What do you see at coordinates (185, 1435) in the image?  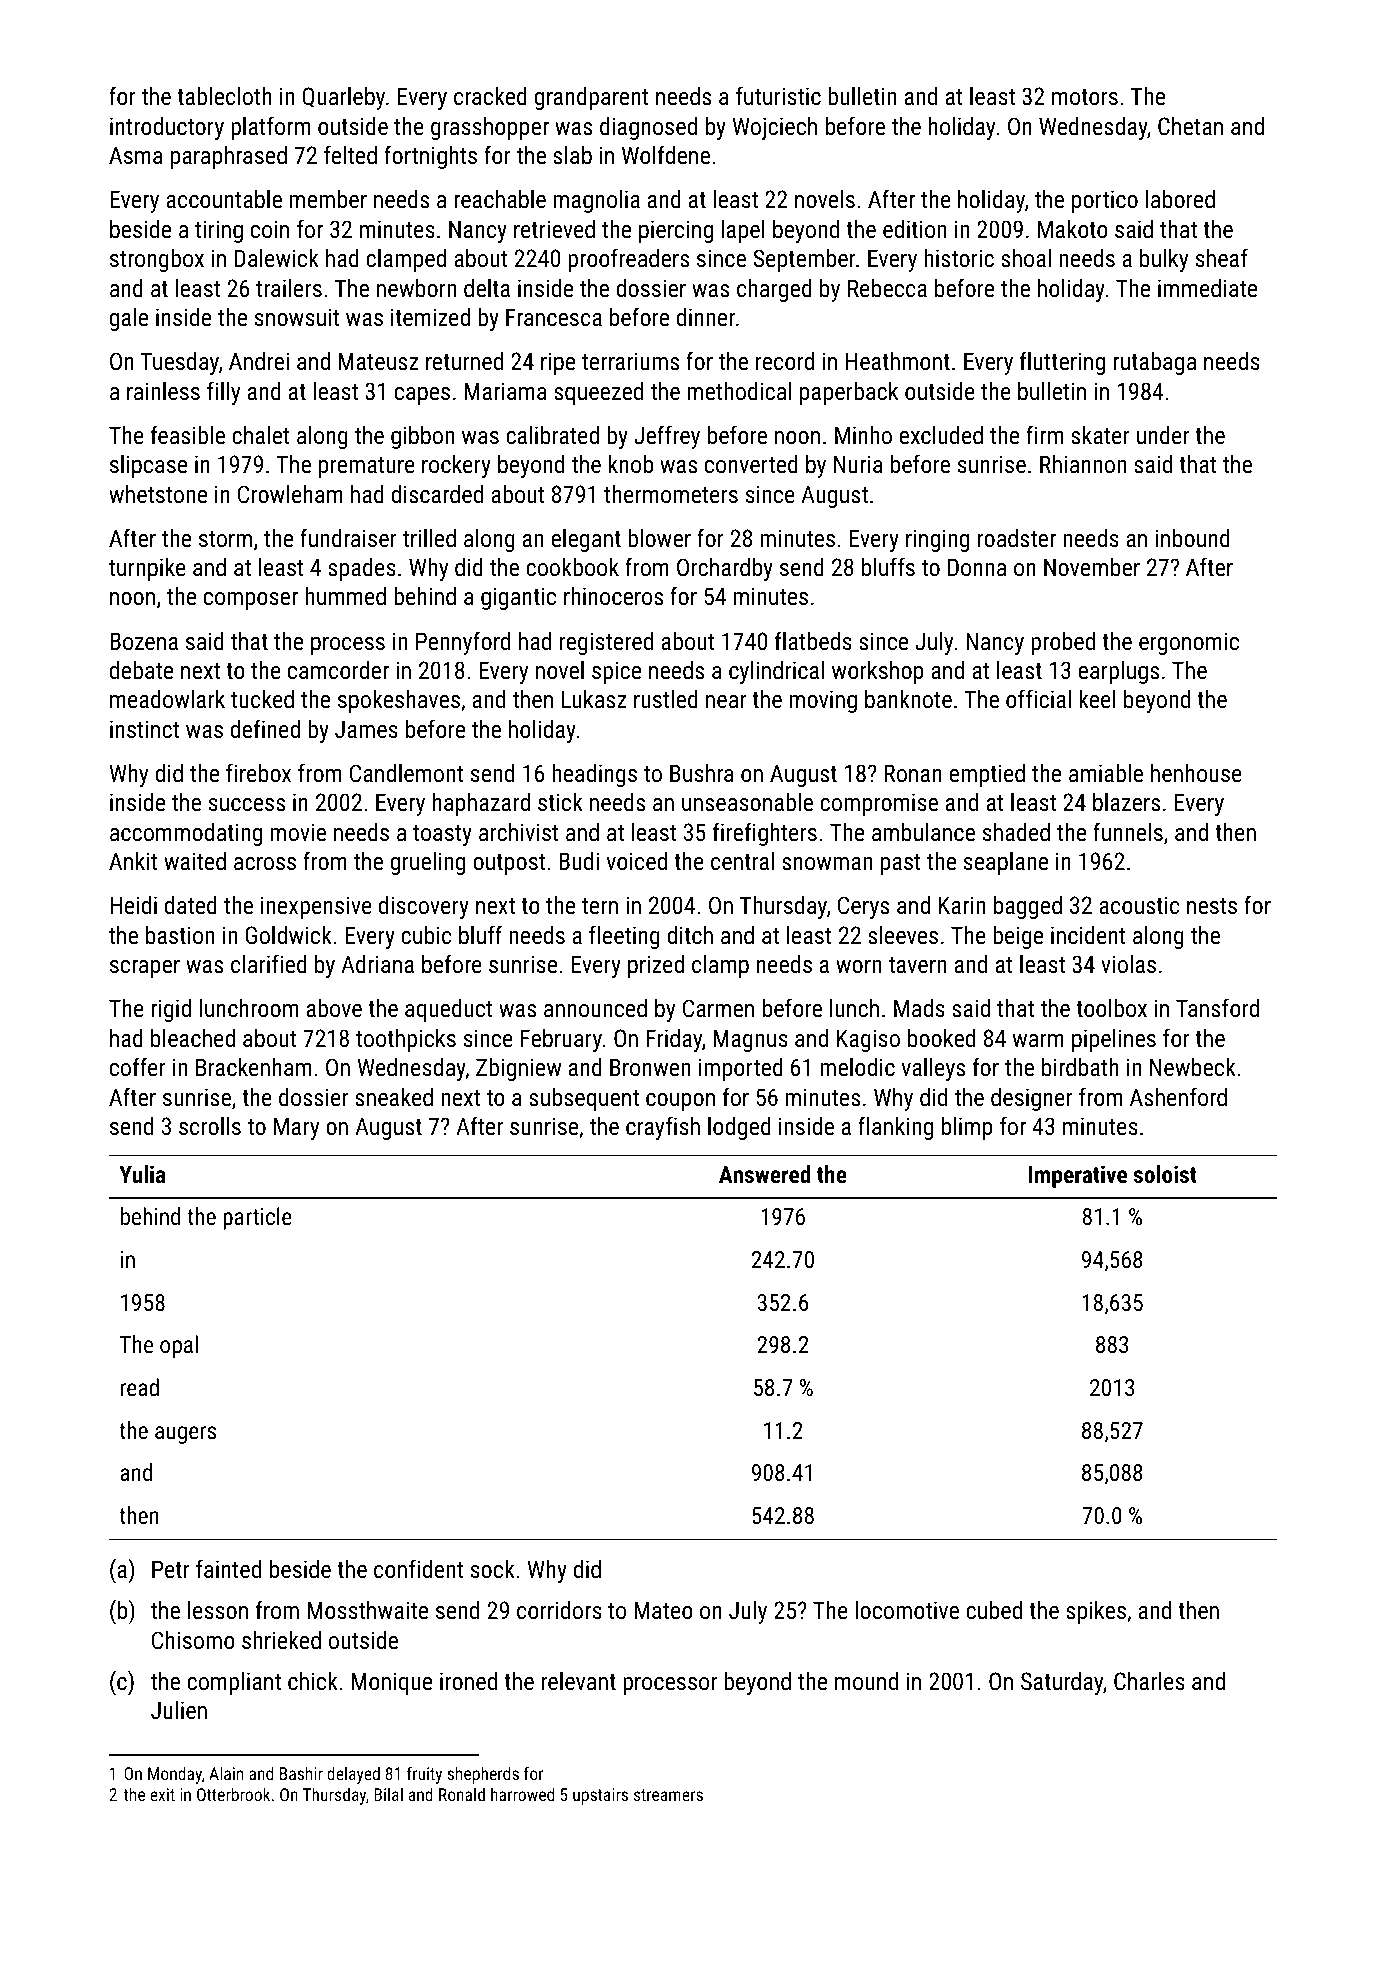 I see `augers` at bounding box center [185, 1435].
